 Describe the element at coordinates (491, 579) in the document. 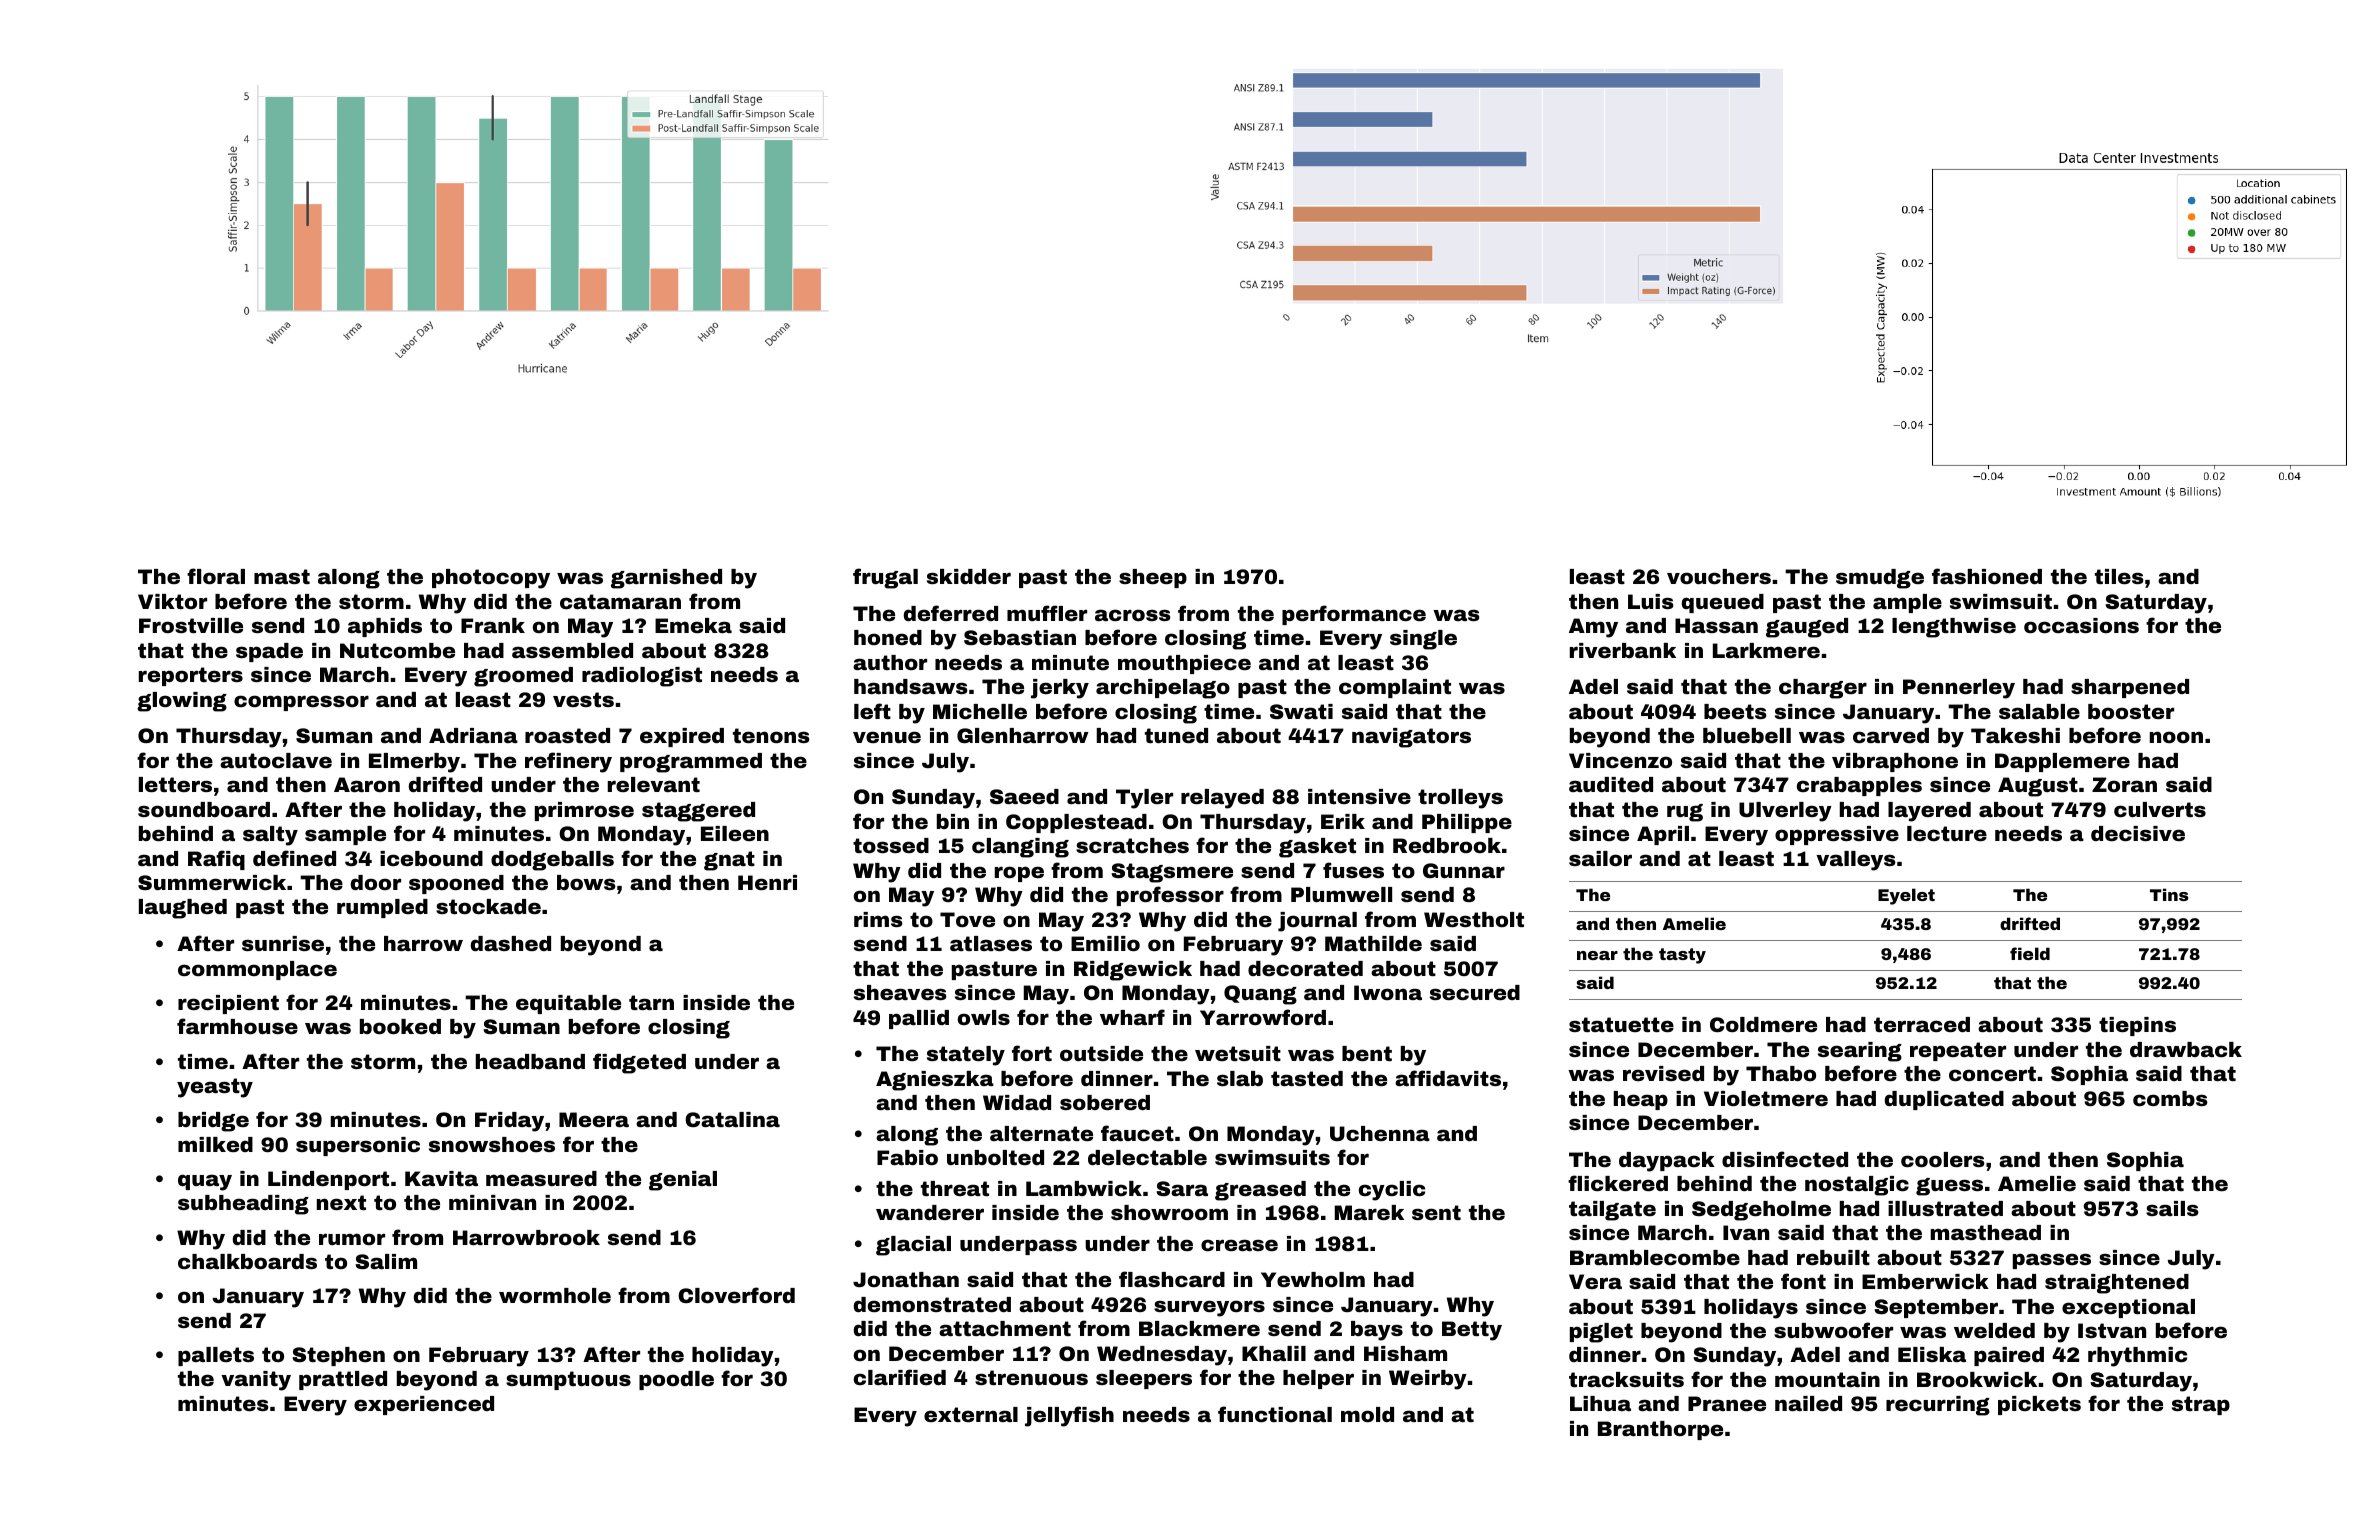

I see `photocopy` at that location.
